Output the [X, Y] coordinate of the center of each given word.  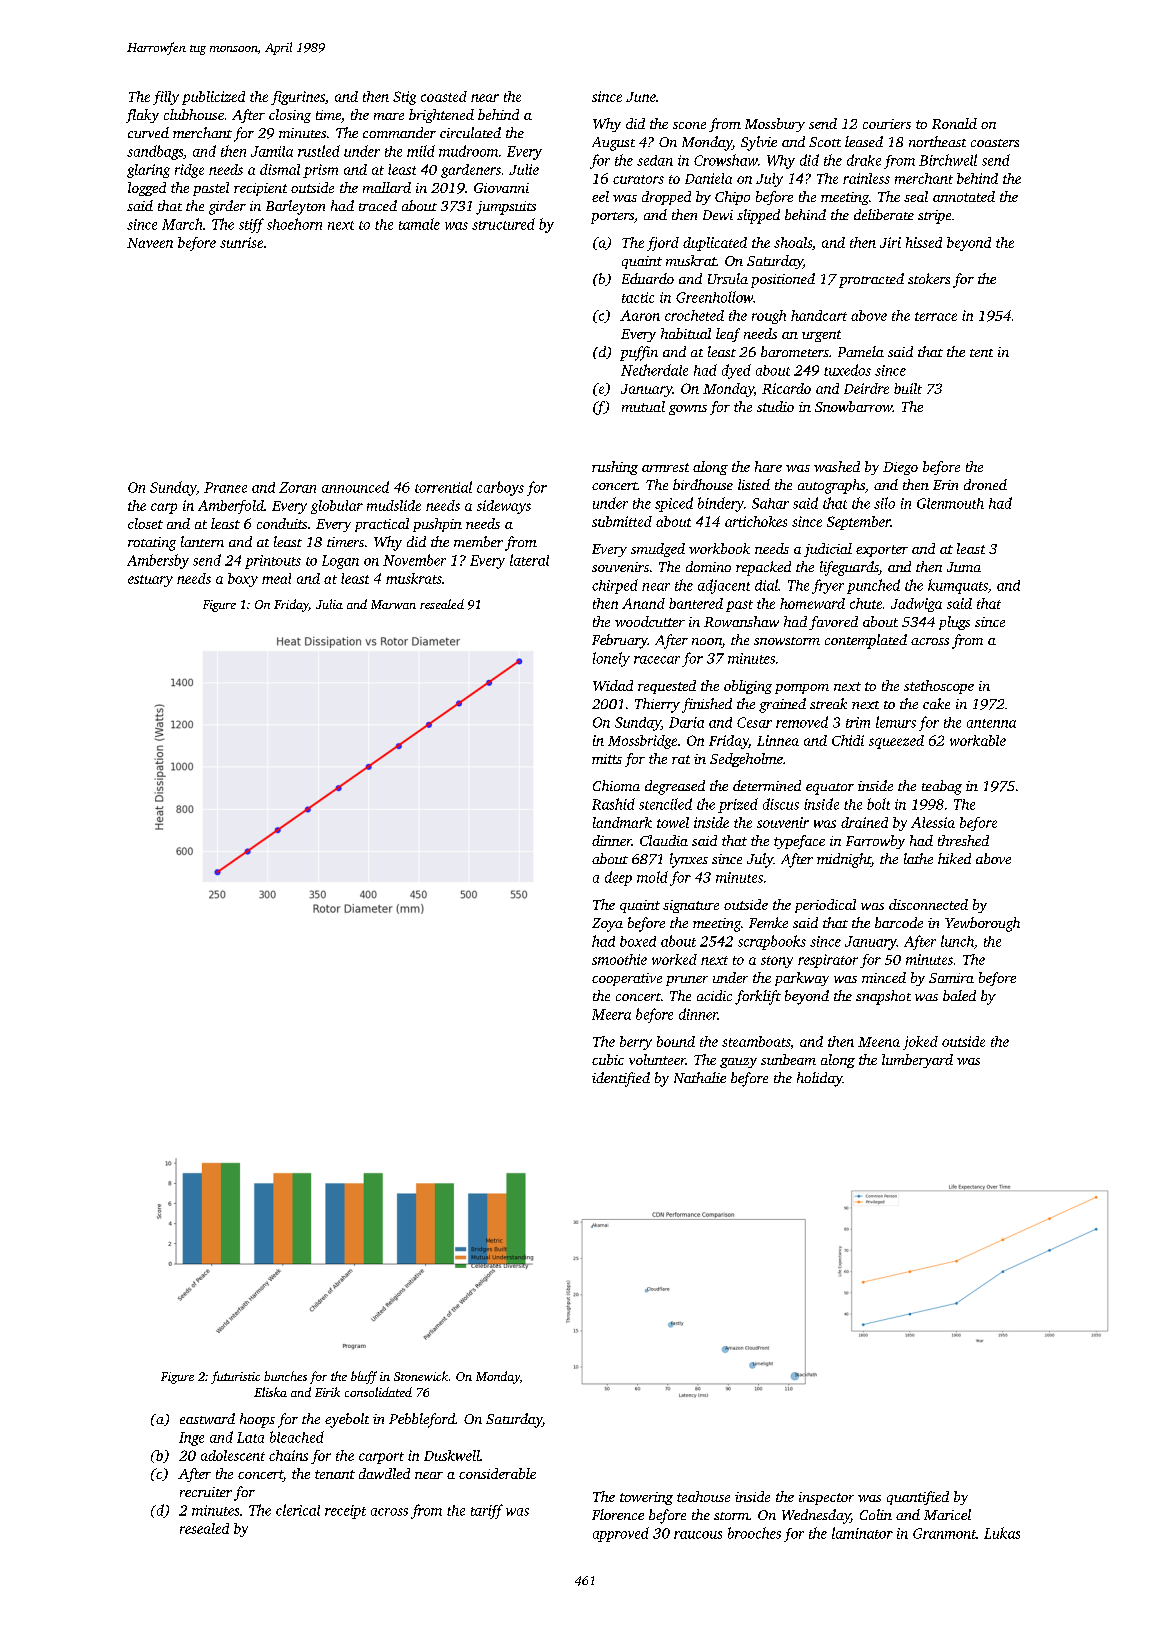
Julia [329, 604]
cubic [608, 1059]
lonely [611, 659]
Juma [964, 567]
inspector [826, 1498]
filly [166, 98]
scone [689, 125]
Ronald [954, 123]
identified [621, 1079]
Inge [191, 1439]
